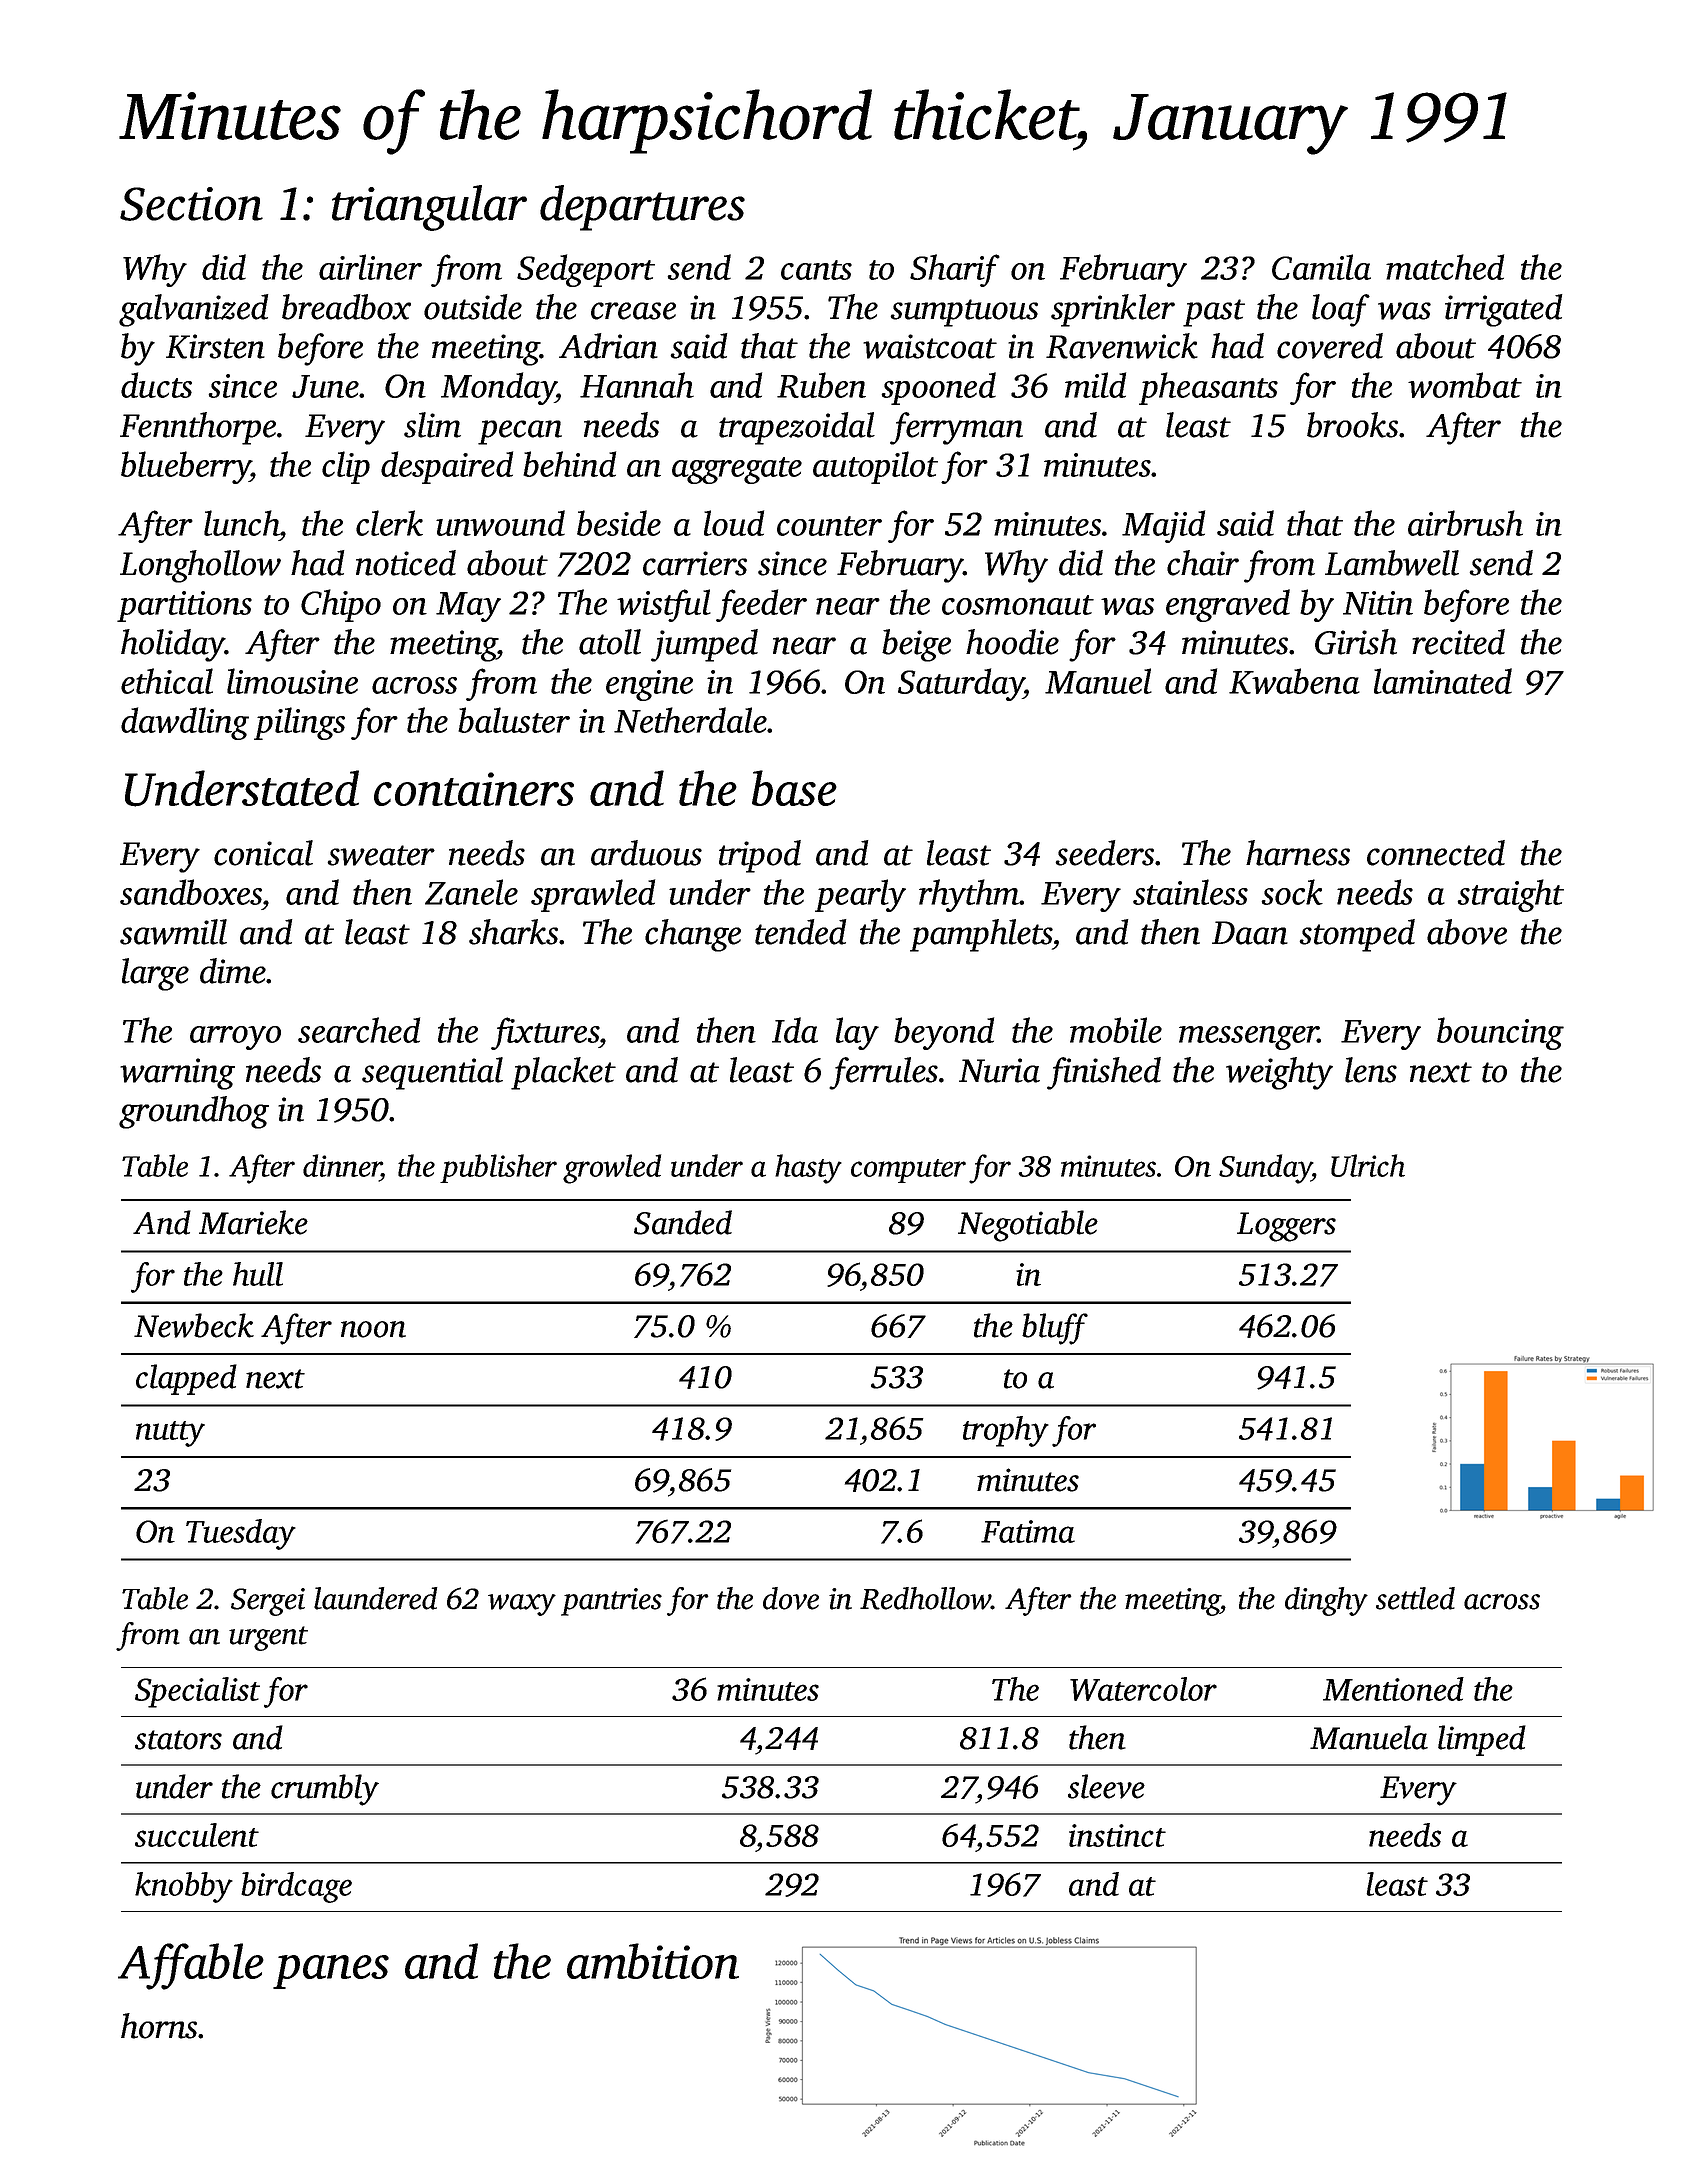  What do you see at coordinates (1228, 605) in the screenshot?
I see `engraved` at bounding box center [1228, 605].
